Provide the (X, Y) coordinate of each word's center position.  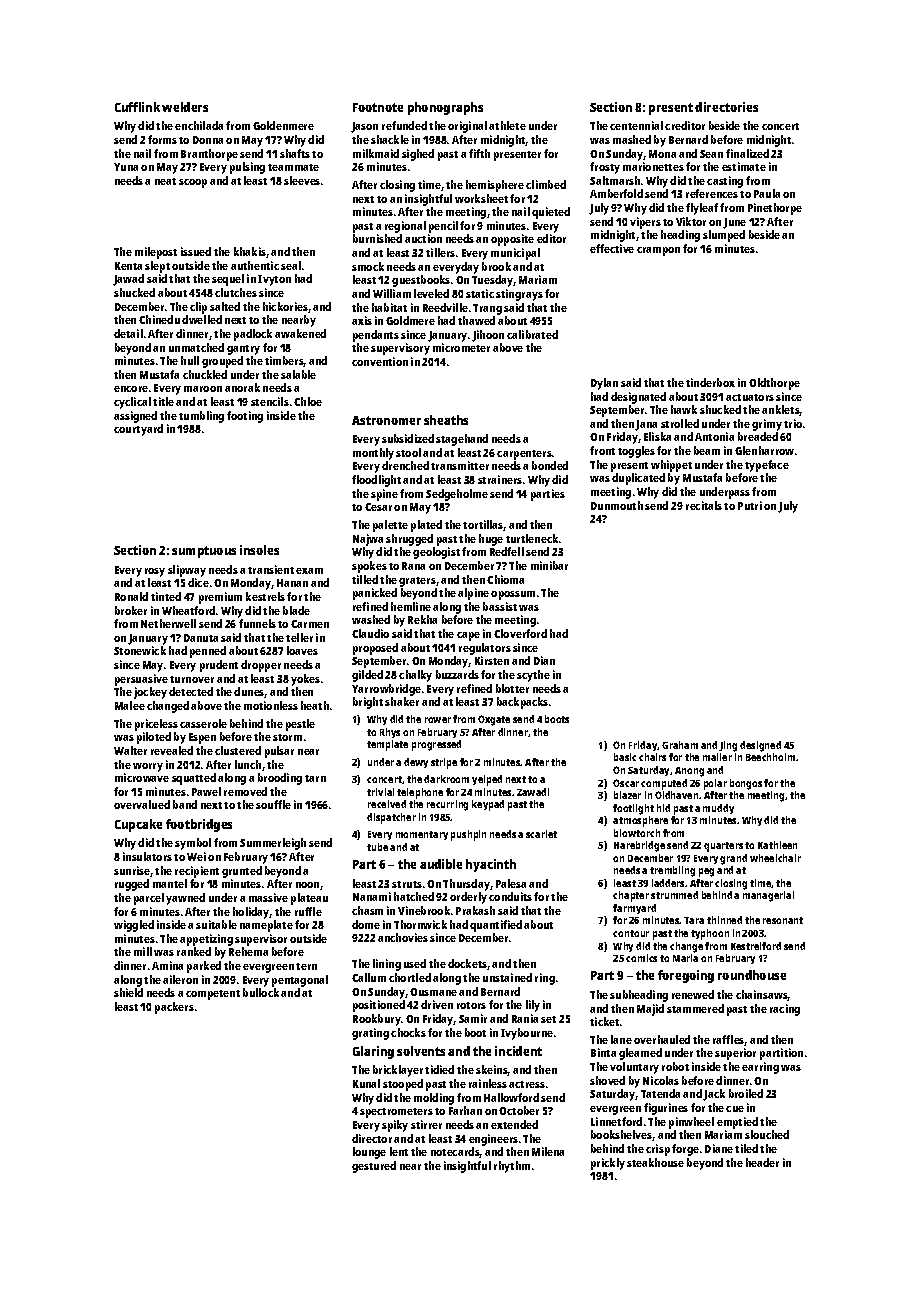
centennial (636, 125)
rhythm (512, 1167)
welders (185, 107)
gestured (374, 1167)
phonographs (445, 108)
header (762, 1162)
